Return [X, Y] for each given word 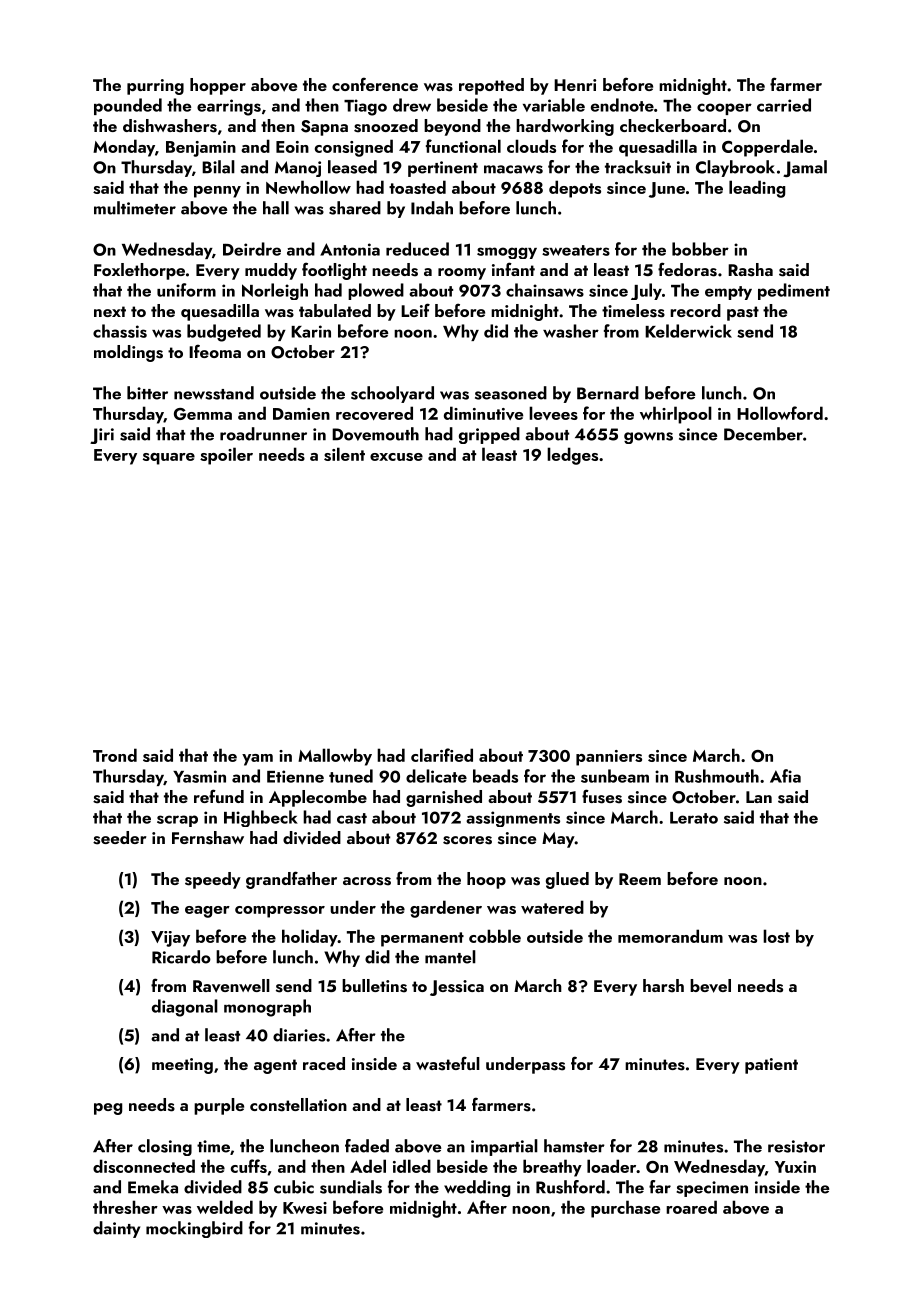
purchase [625, 1209]
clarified [442, 755]
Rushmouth [717, 776]
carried [784, 105]
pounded [128, 106]
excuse [396, 457]
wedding [477, 1188]
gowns [648, 438]
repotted [491, 86]
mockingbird [194, 1229]
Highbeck [261, 818]
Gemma [203, 414]
